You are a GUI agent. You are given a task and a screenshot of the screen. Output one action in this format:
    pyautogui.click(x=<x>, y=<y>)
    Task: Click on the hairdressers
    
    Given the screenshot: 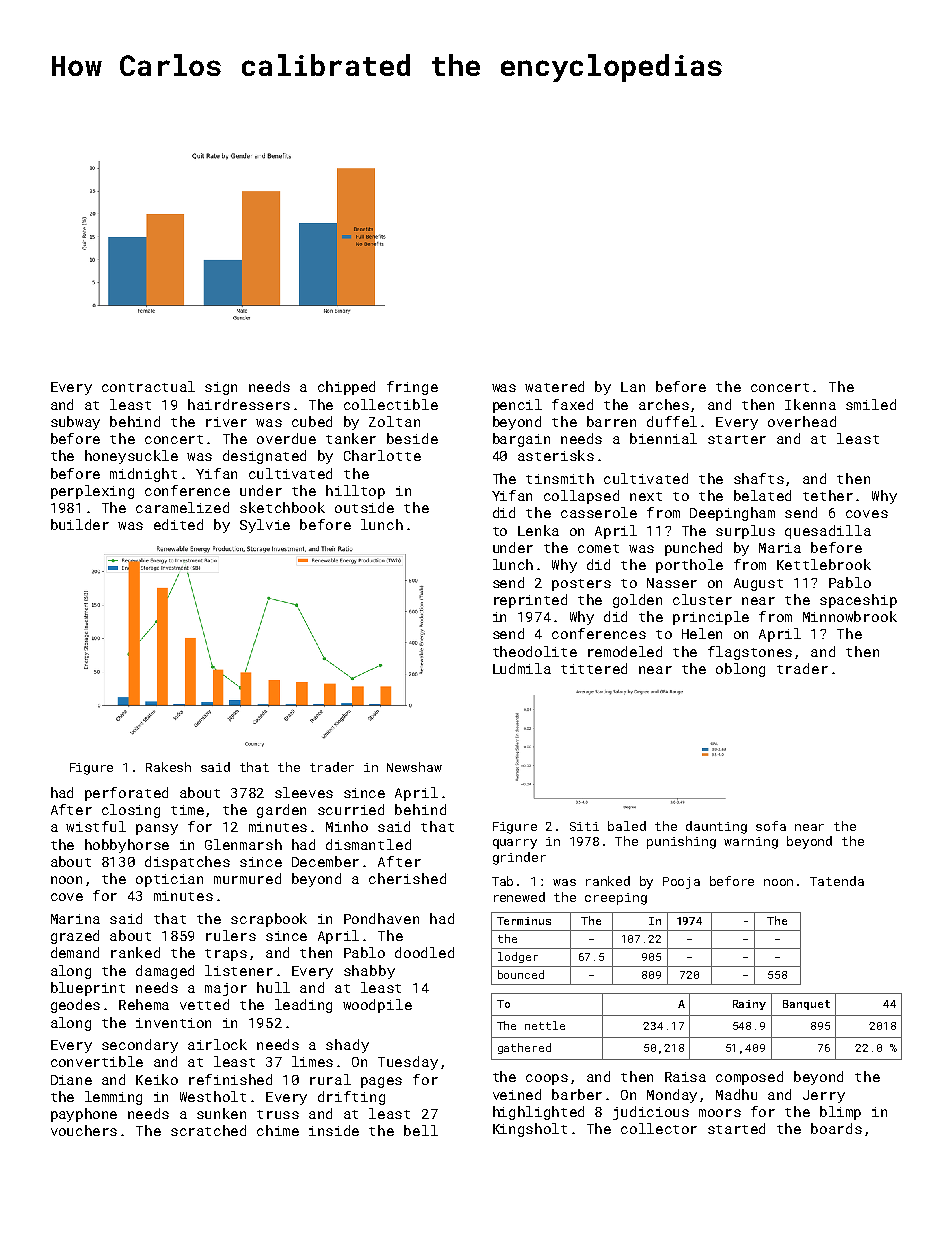 What is the action you would take?
    pyautogui.click(x=239, y=404)
